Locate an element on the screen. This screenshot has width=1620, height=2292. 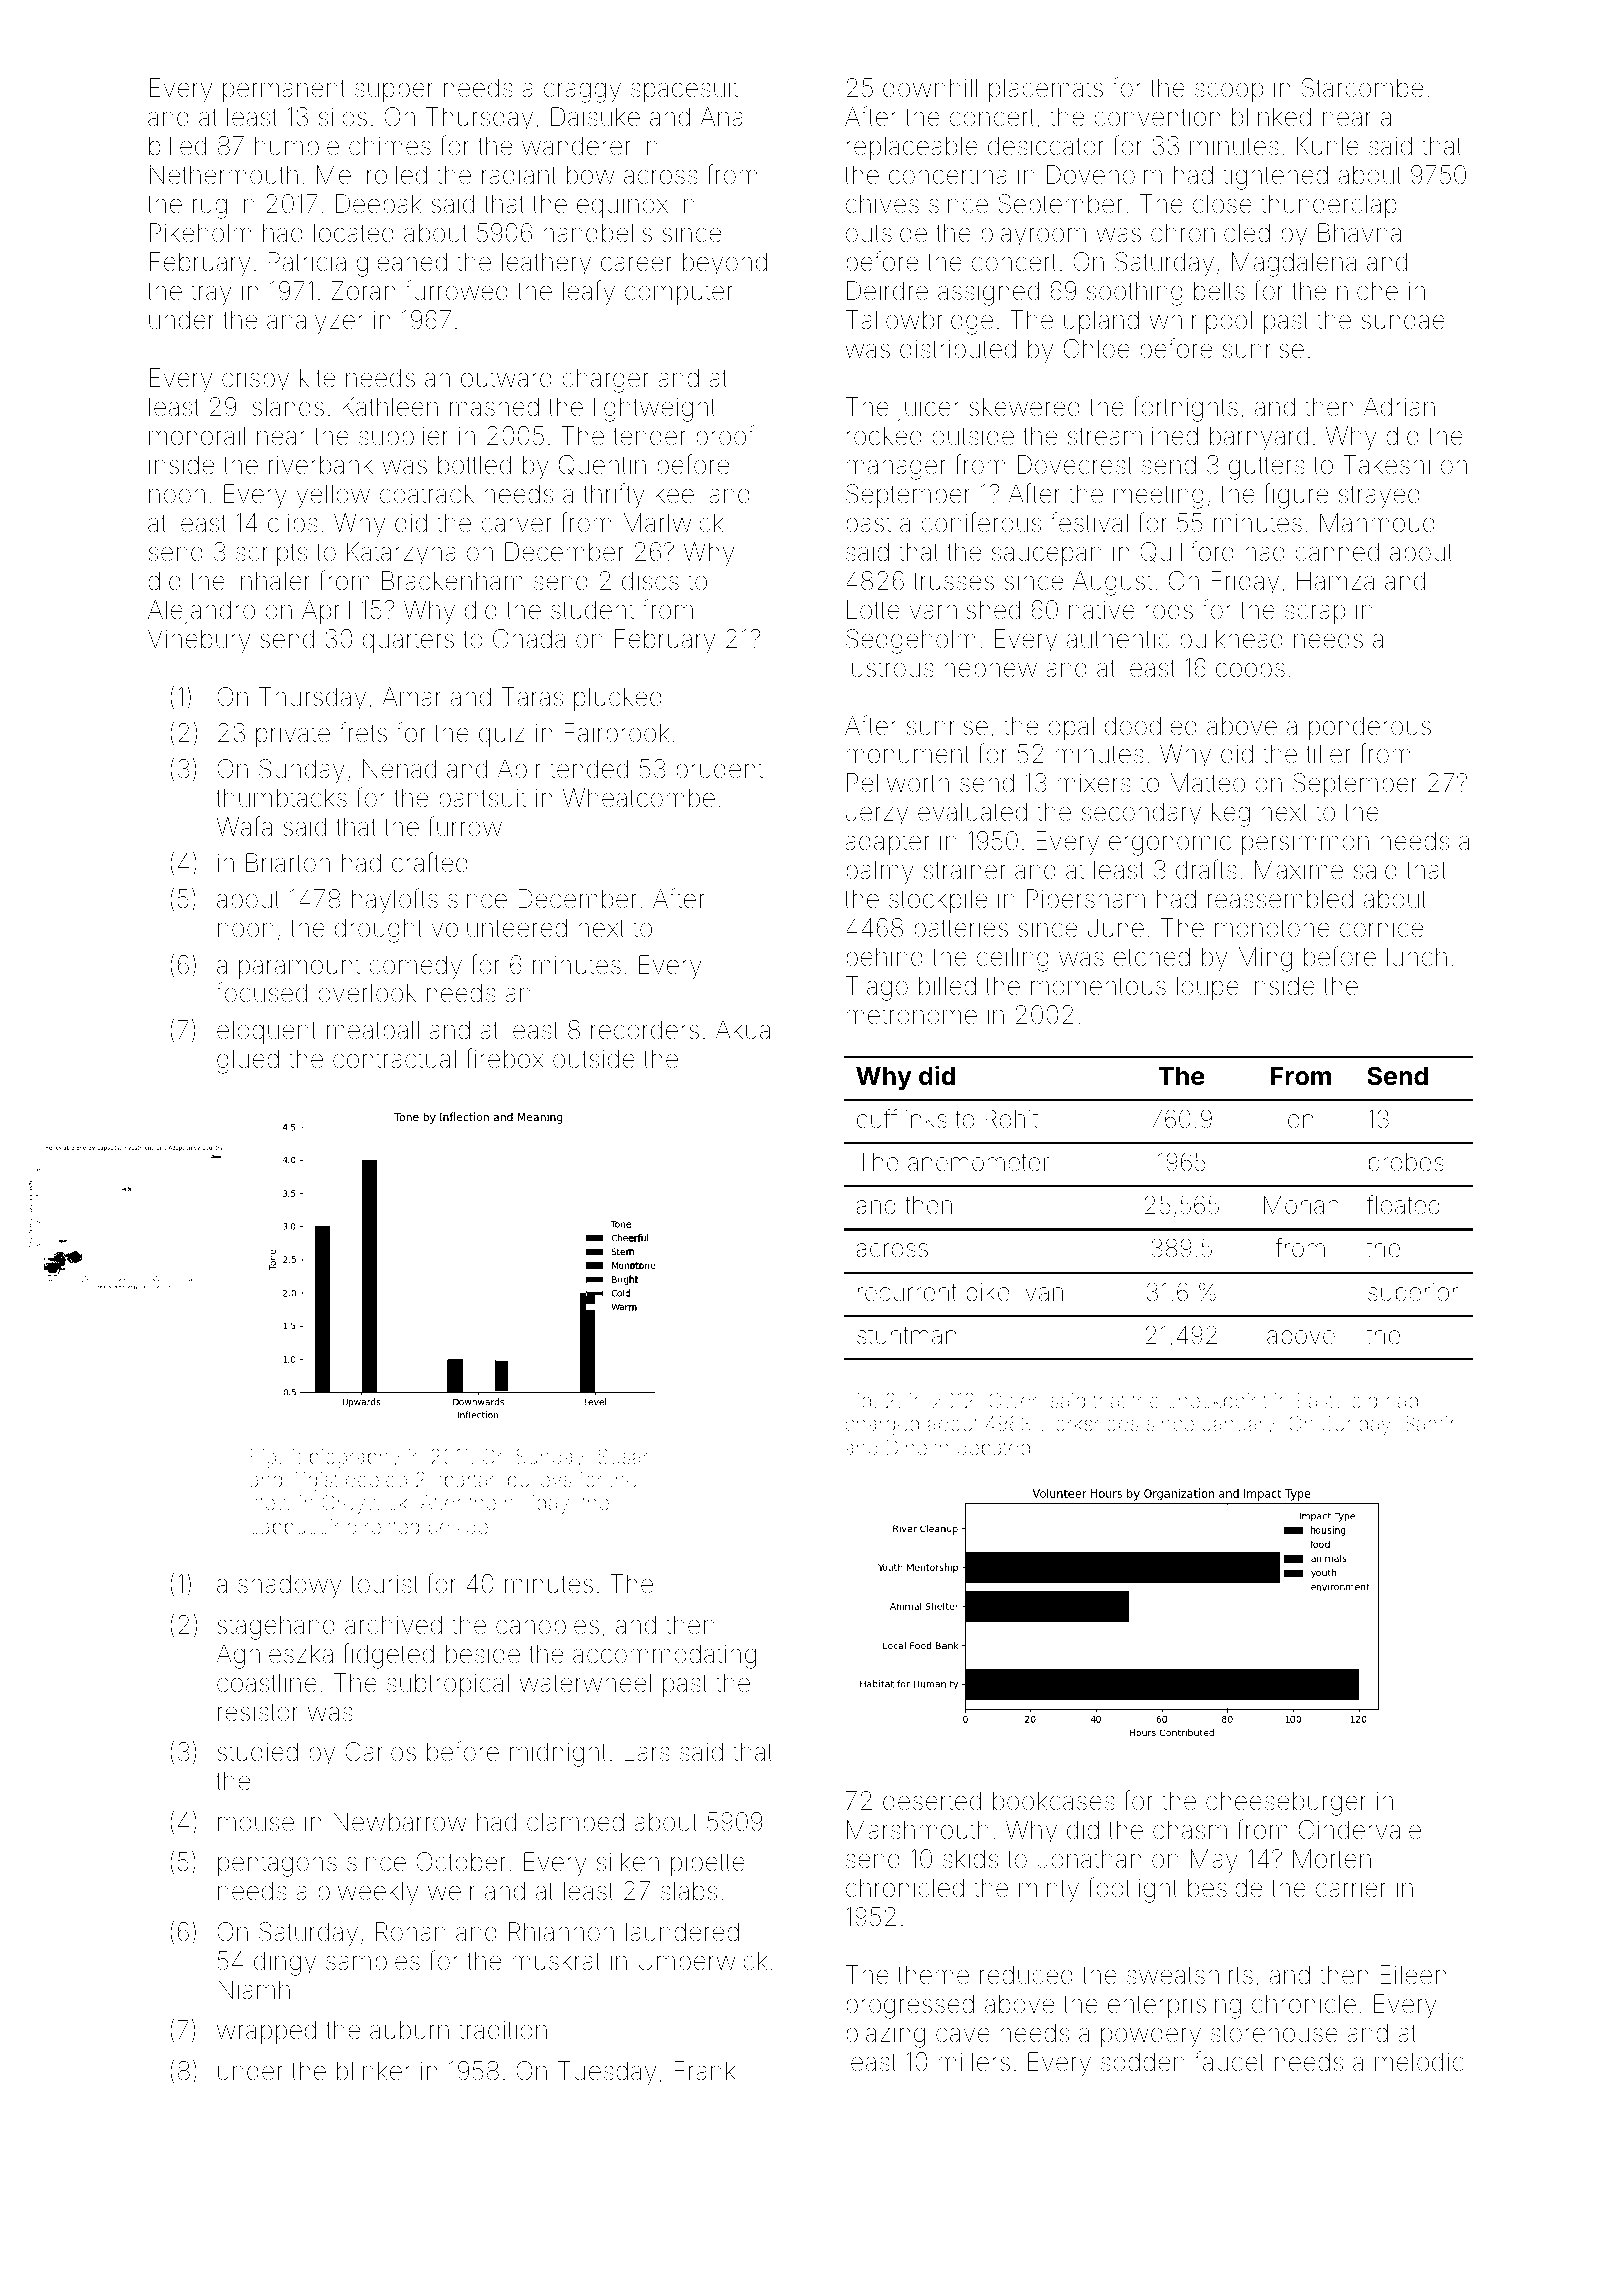
Cindervale is located at coordinates (1360, 1830).
